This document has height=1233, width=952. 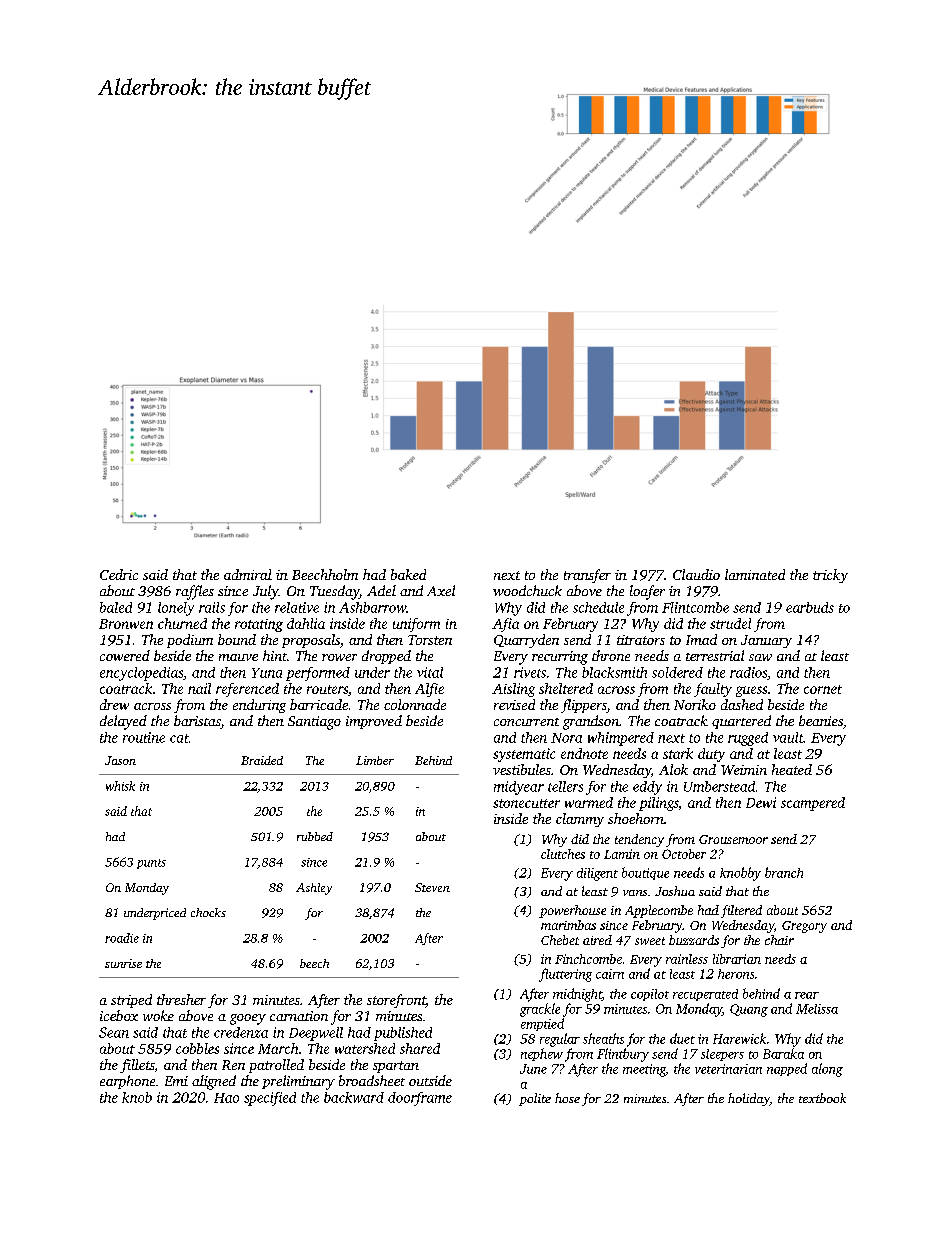 I want to click on Aisling, so click(x=513, y=690).
